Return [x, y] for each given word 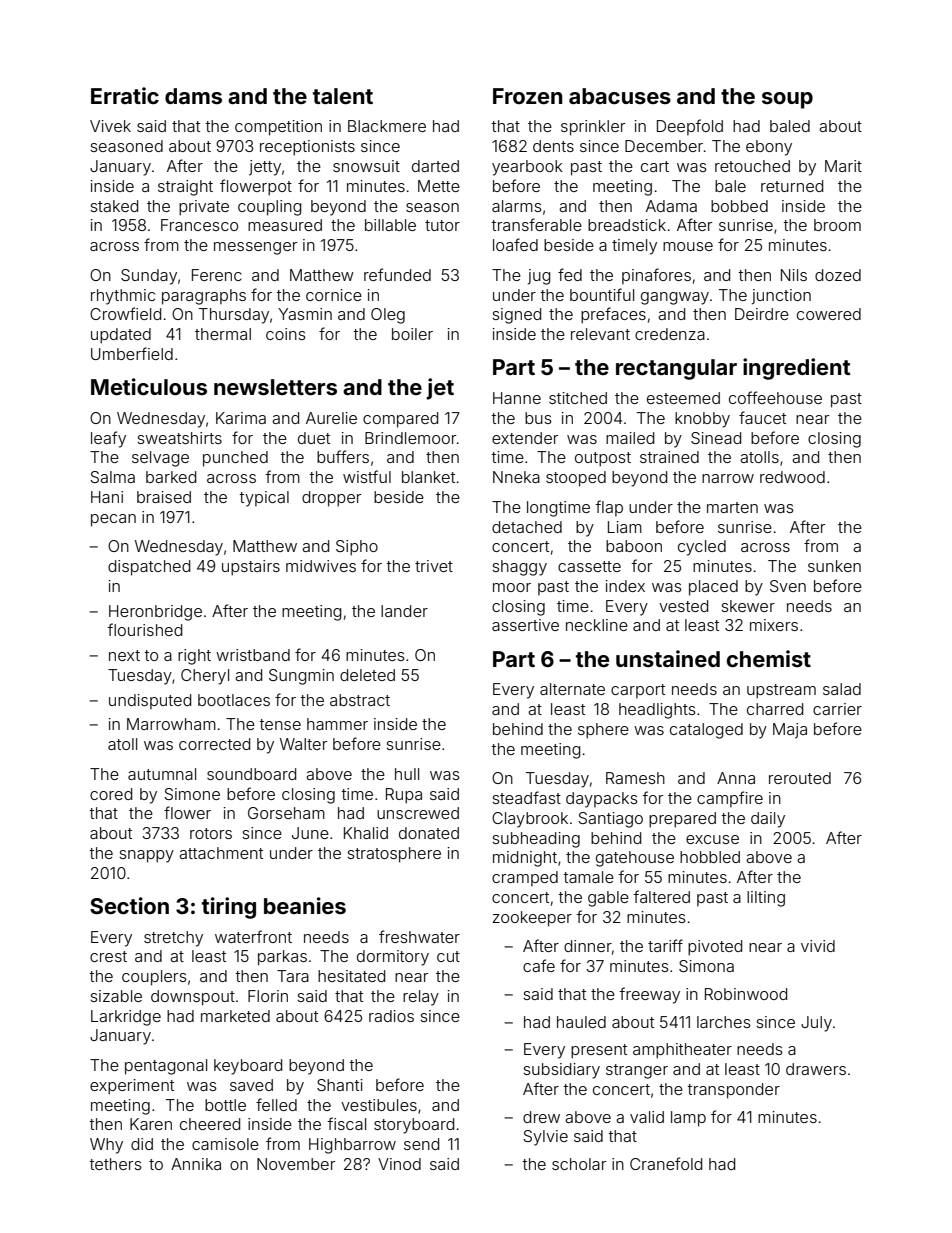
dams [193, 96]
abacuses [620, 96]
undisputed [150, 701]
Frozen [528, 96]
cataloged [706, 731]
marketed [235, 1016]
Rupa [404, 796]
